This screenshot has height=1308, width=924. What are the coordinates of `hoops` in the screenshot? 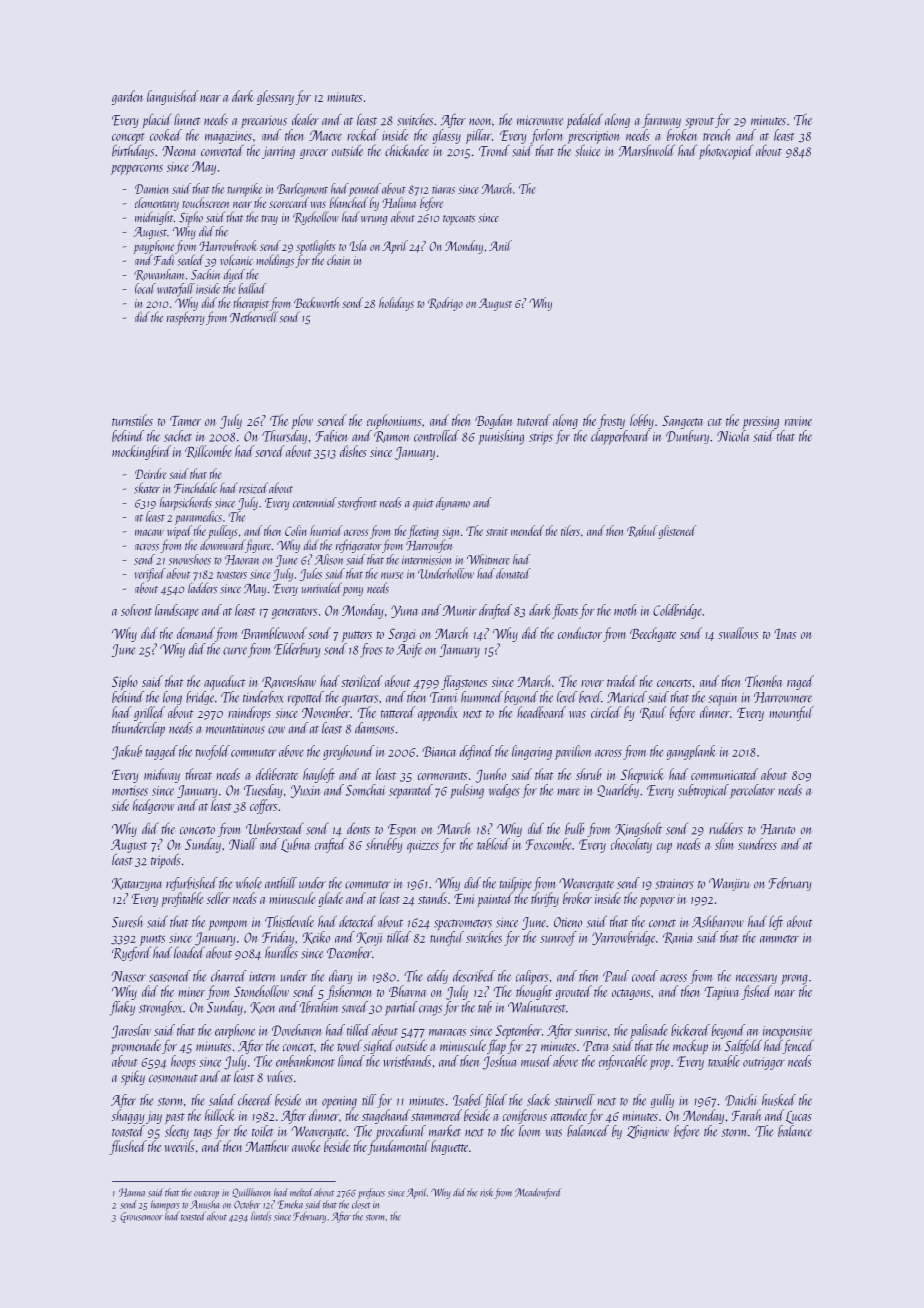 It's located at (183, 1062).
